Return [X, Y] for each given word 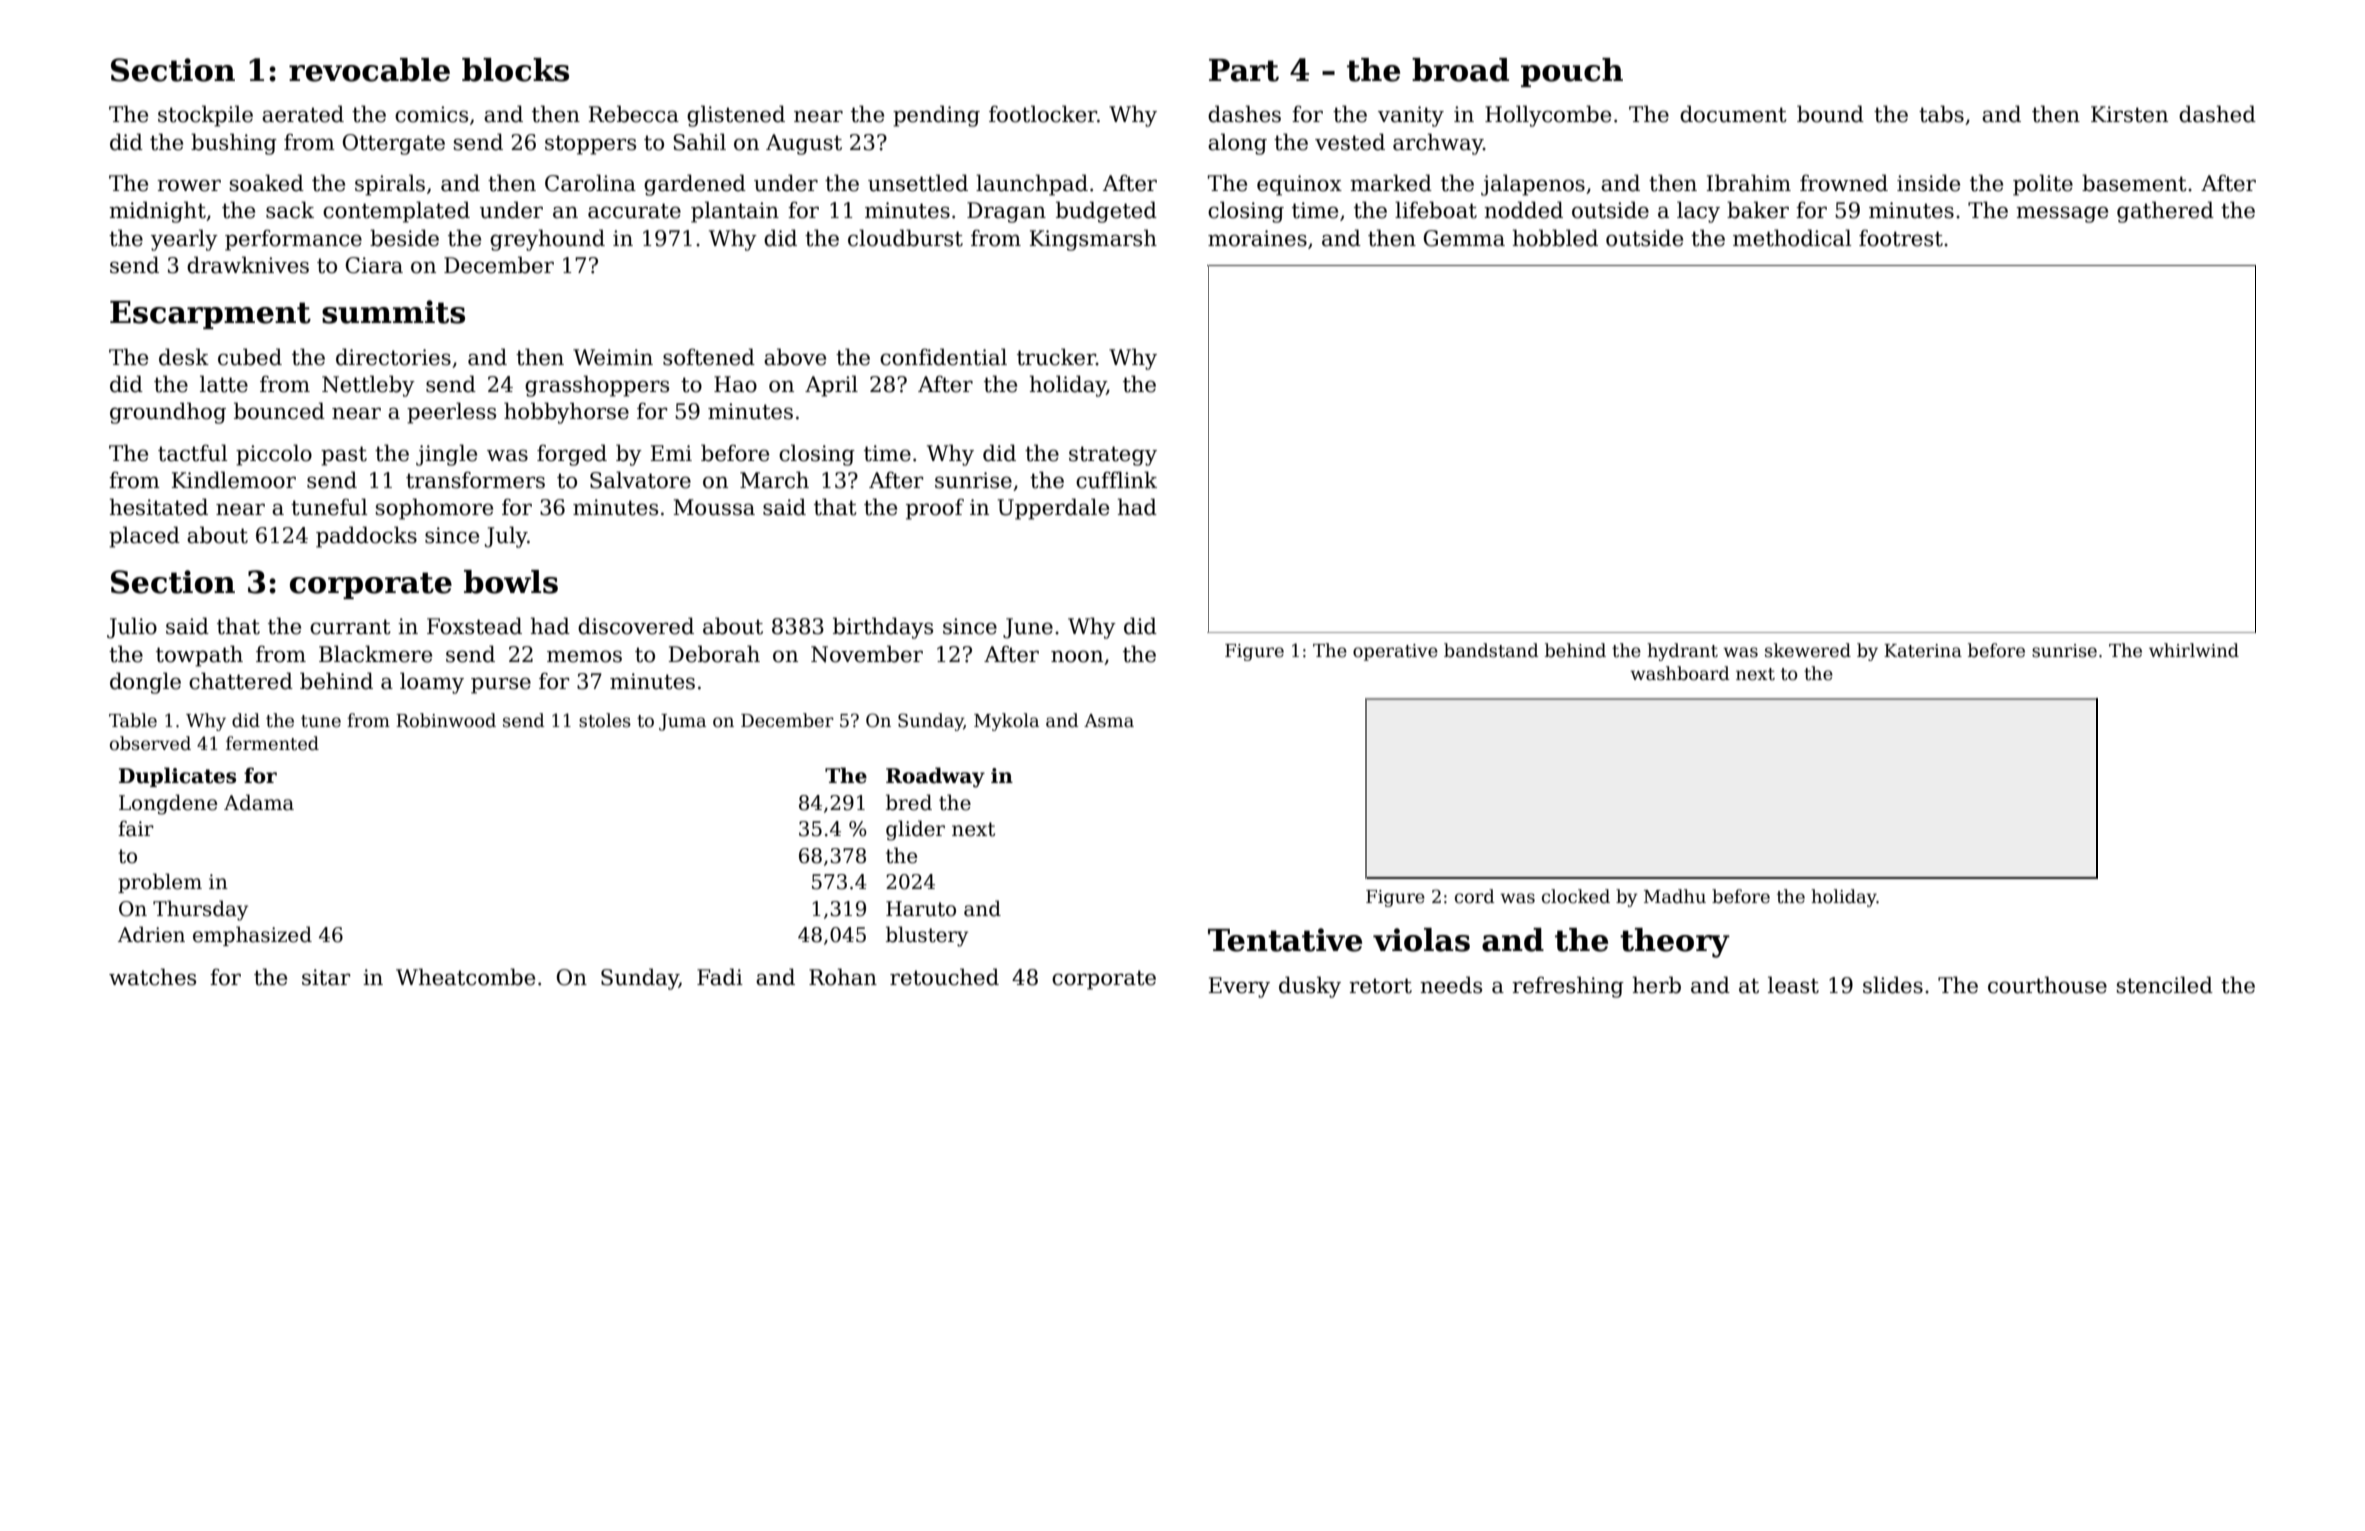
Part [1244, 70]
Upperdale [1053, 509]
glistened [736, 116]
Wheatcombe [465, 977]
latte [224, 384]
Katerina [1923, 651]
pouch [1572, 72]
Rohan [843, 977]
